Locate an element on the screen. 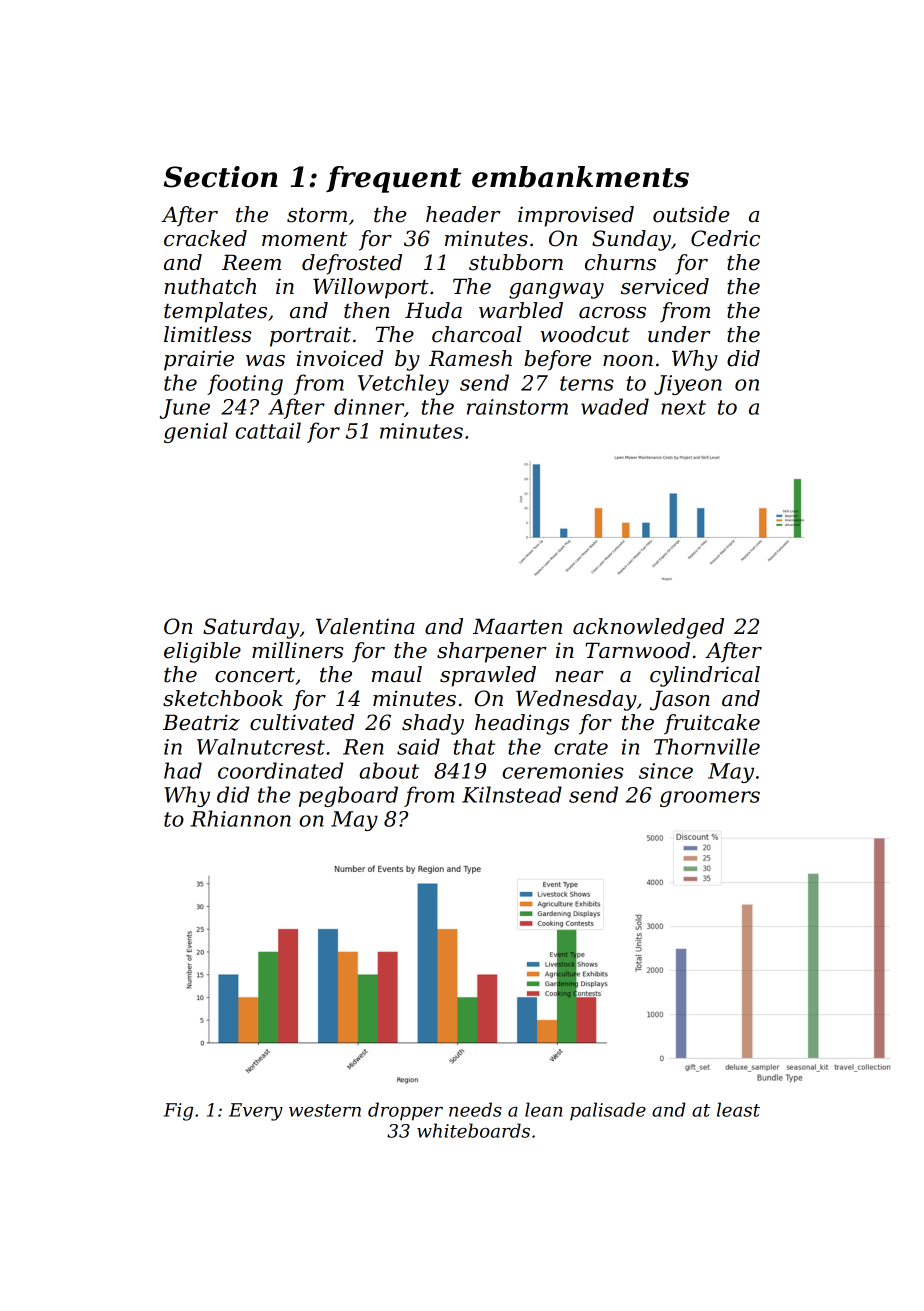 The image size is (924, 1311). Rhiannon is located at coordinates (241, 818).
